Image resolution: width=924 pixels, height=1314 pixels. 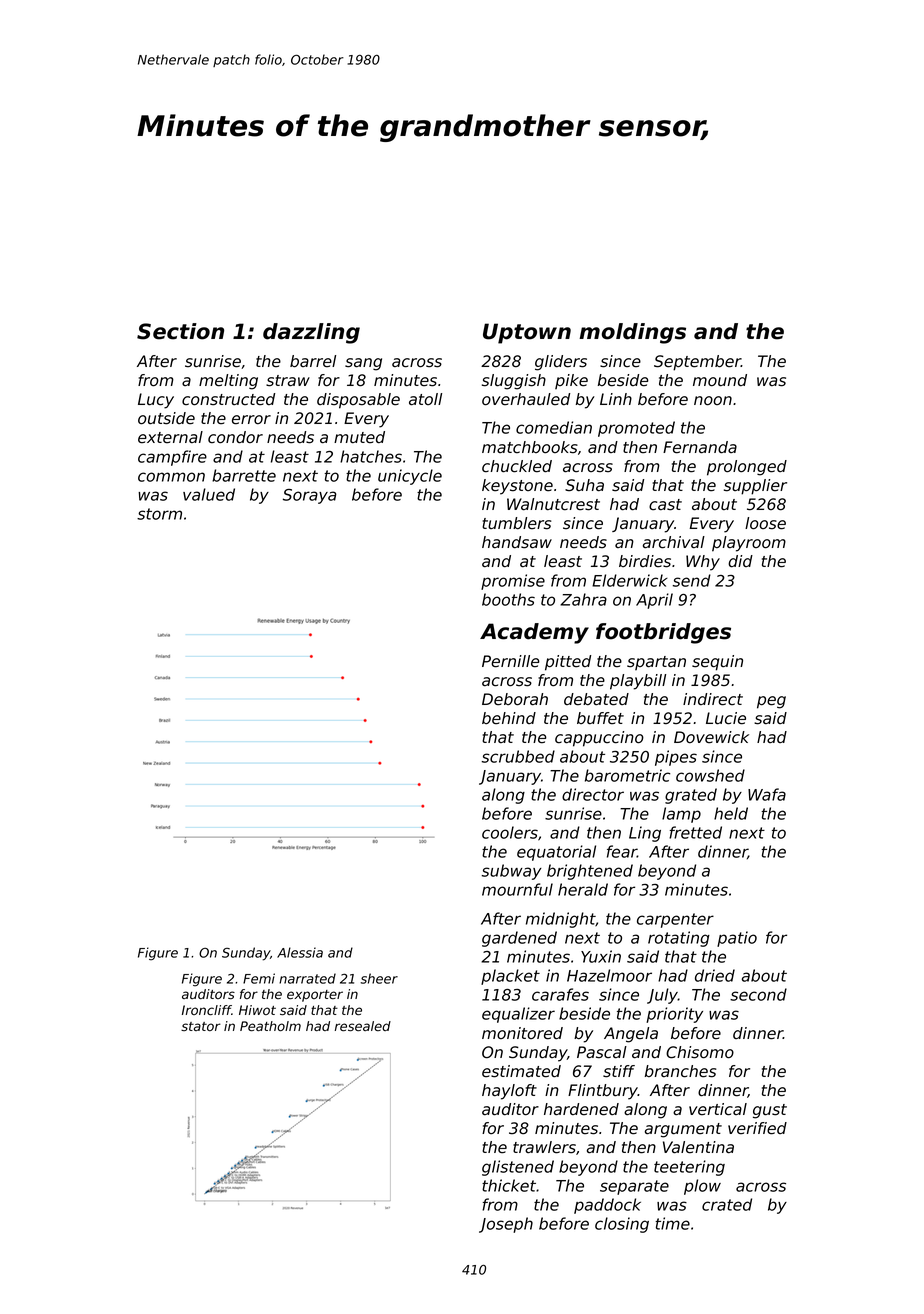 What do you see at coordinates (510, 832) in the image?
I see `coolers` at bounding box center [510, 832].
